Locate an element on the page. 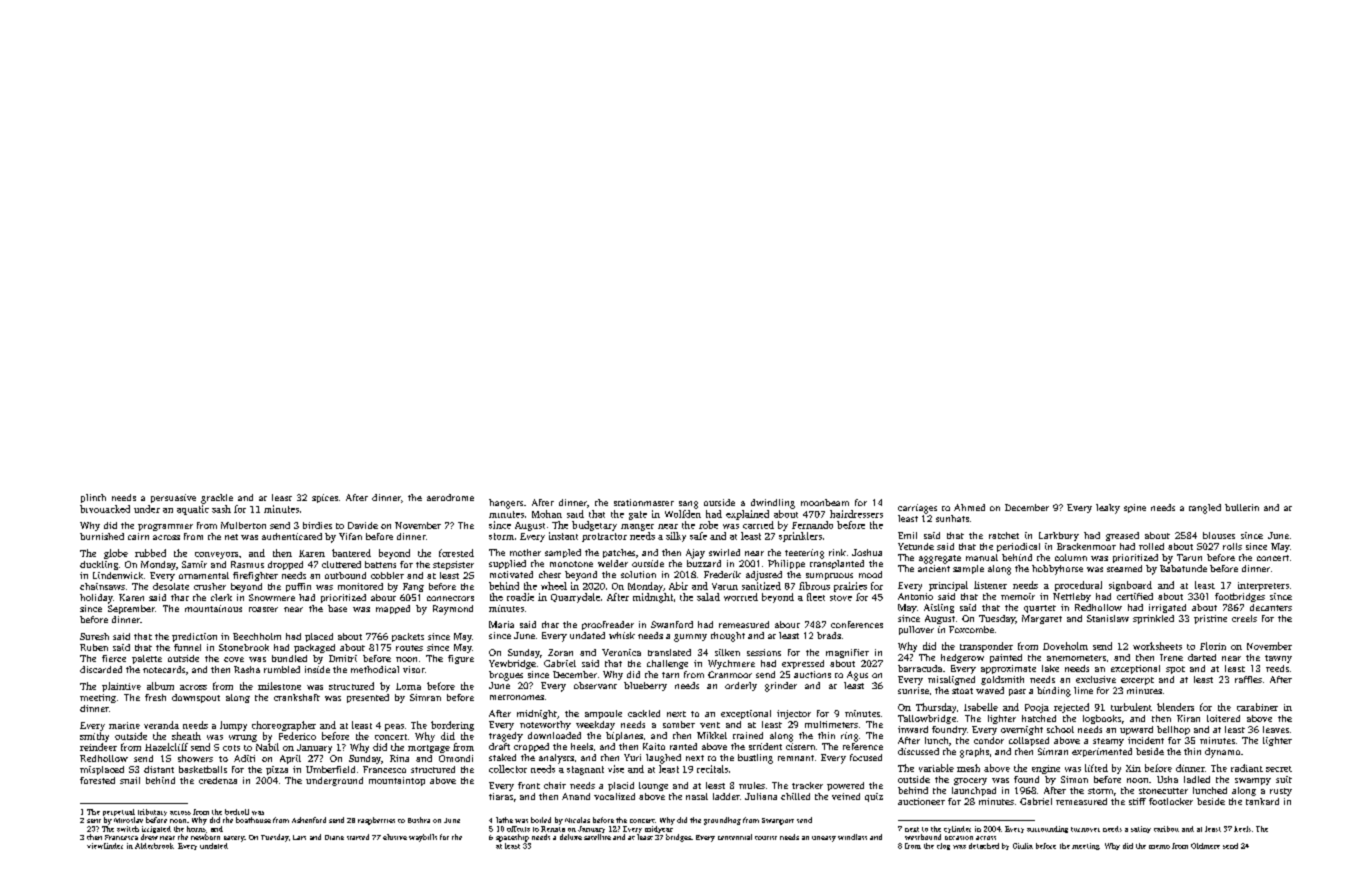 Image resolution: width=1372 pixels, height=887 pixels. auctioneer is located at coordinates (921, 801).
